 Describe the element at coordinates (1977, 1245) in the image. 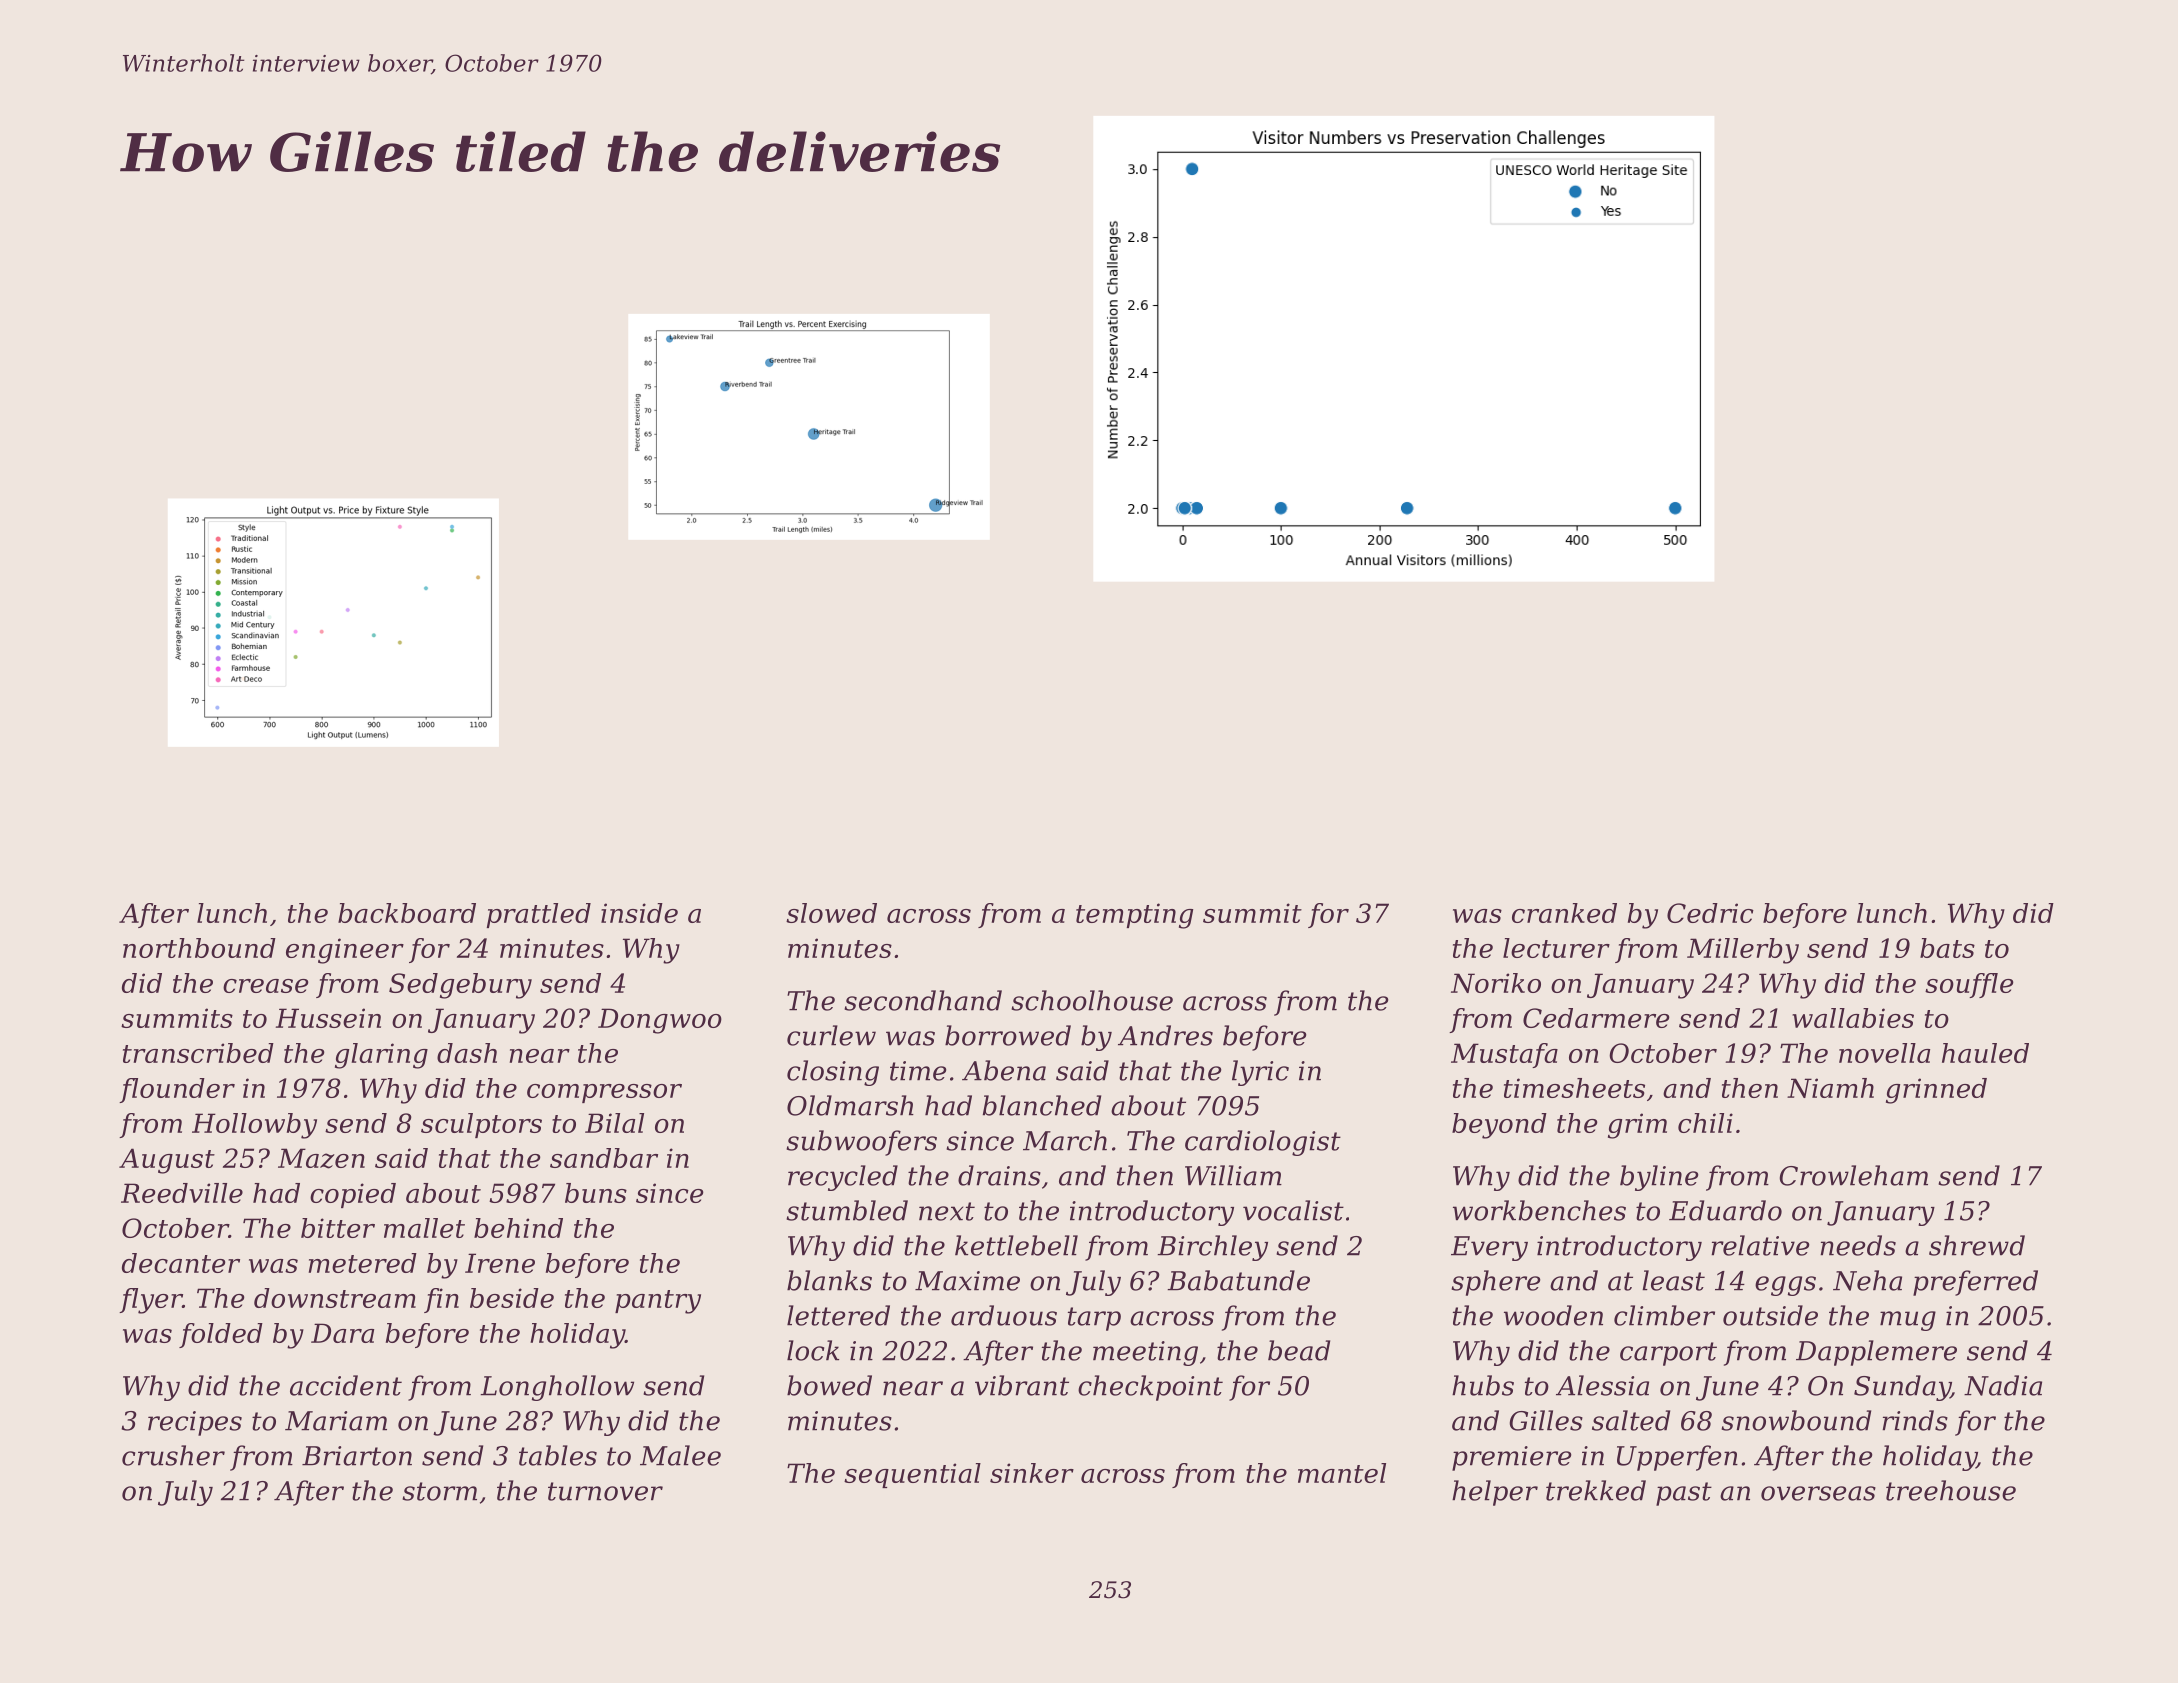

I see `shrewd` at that location.
